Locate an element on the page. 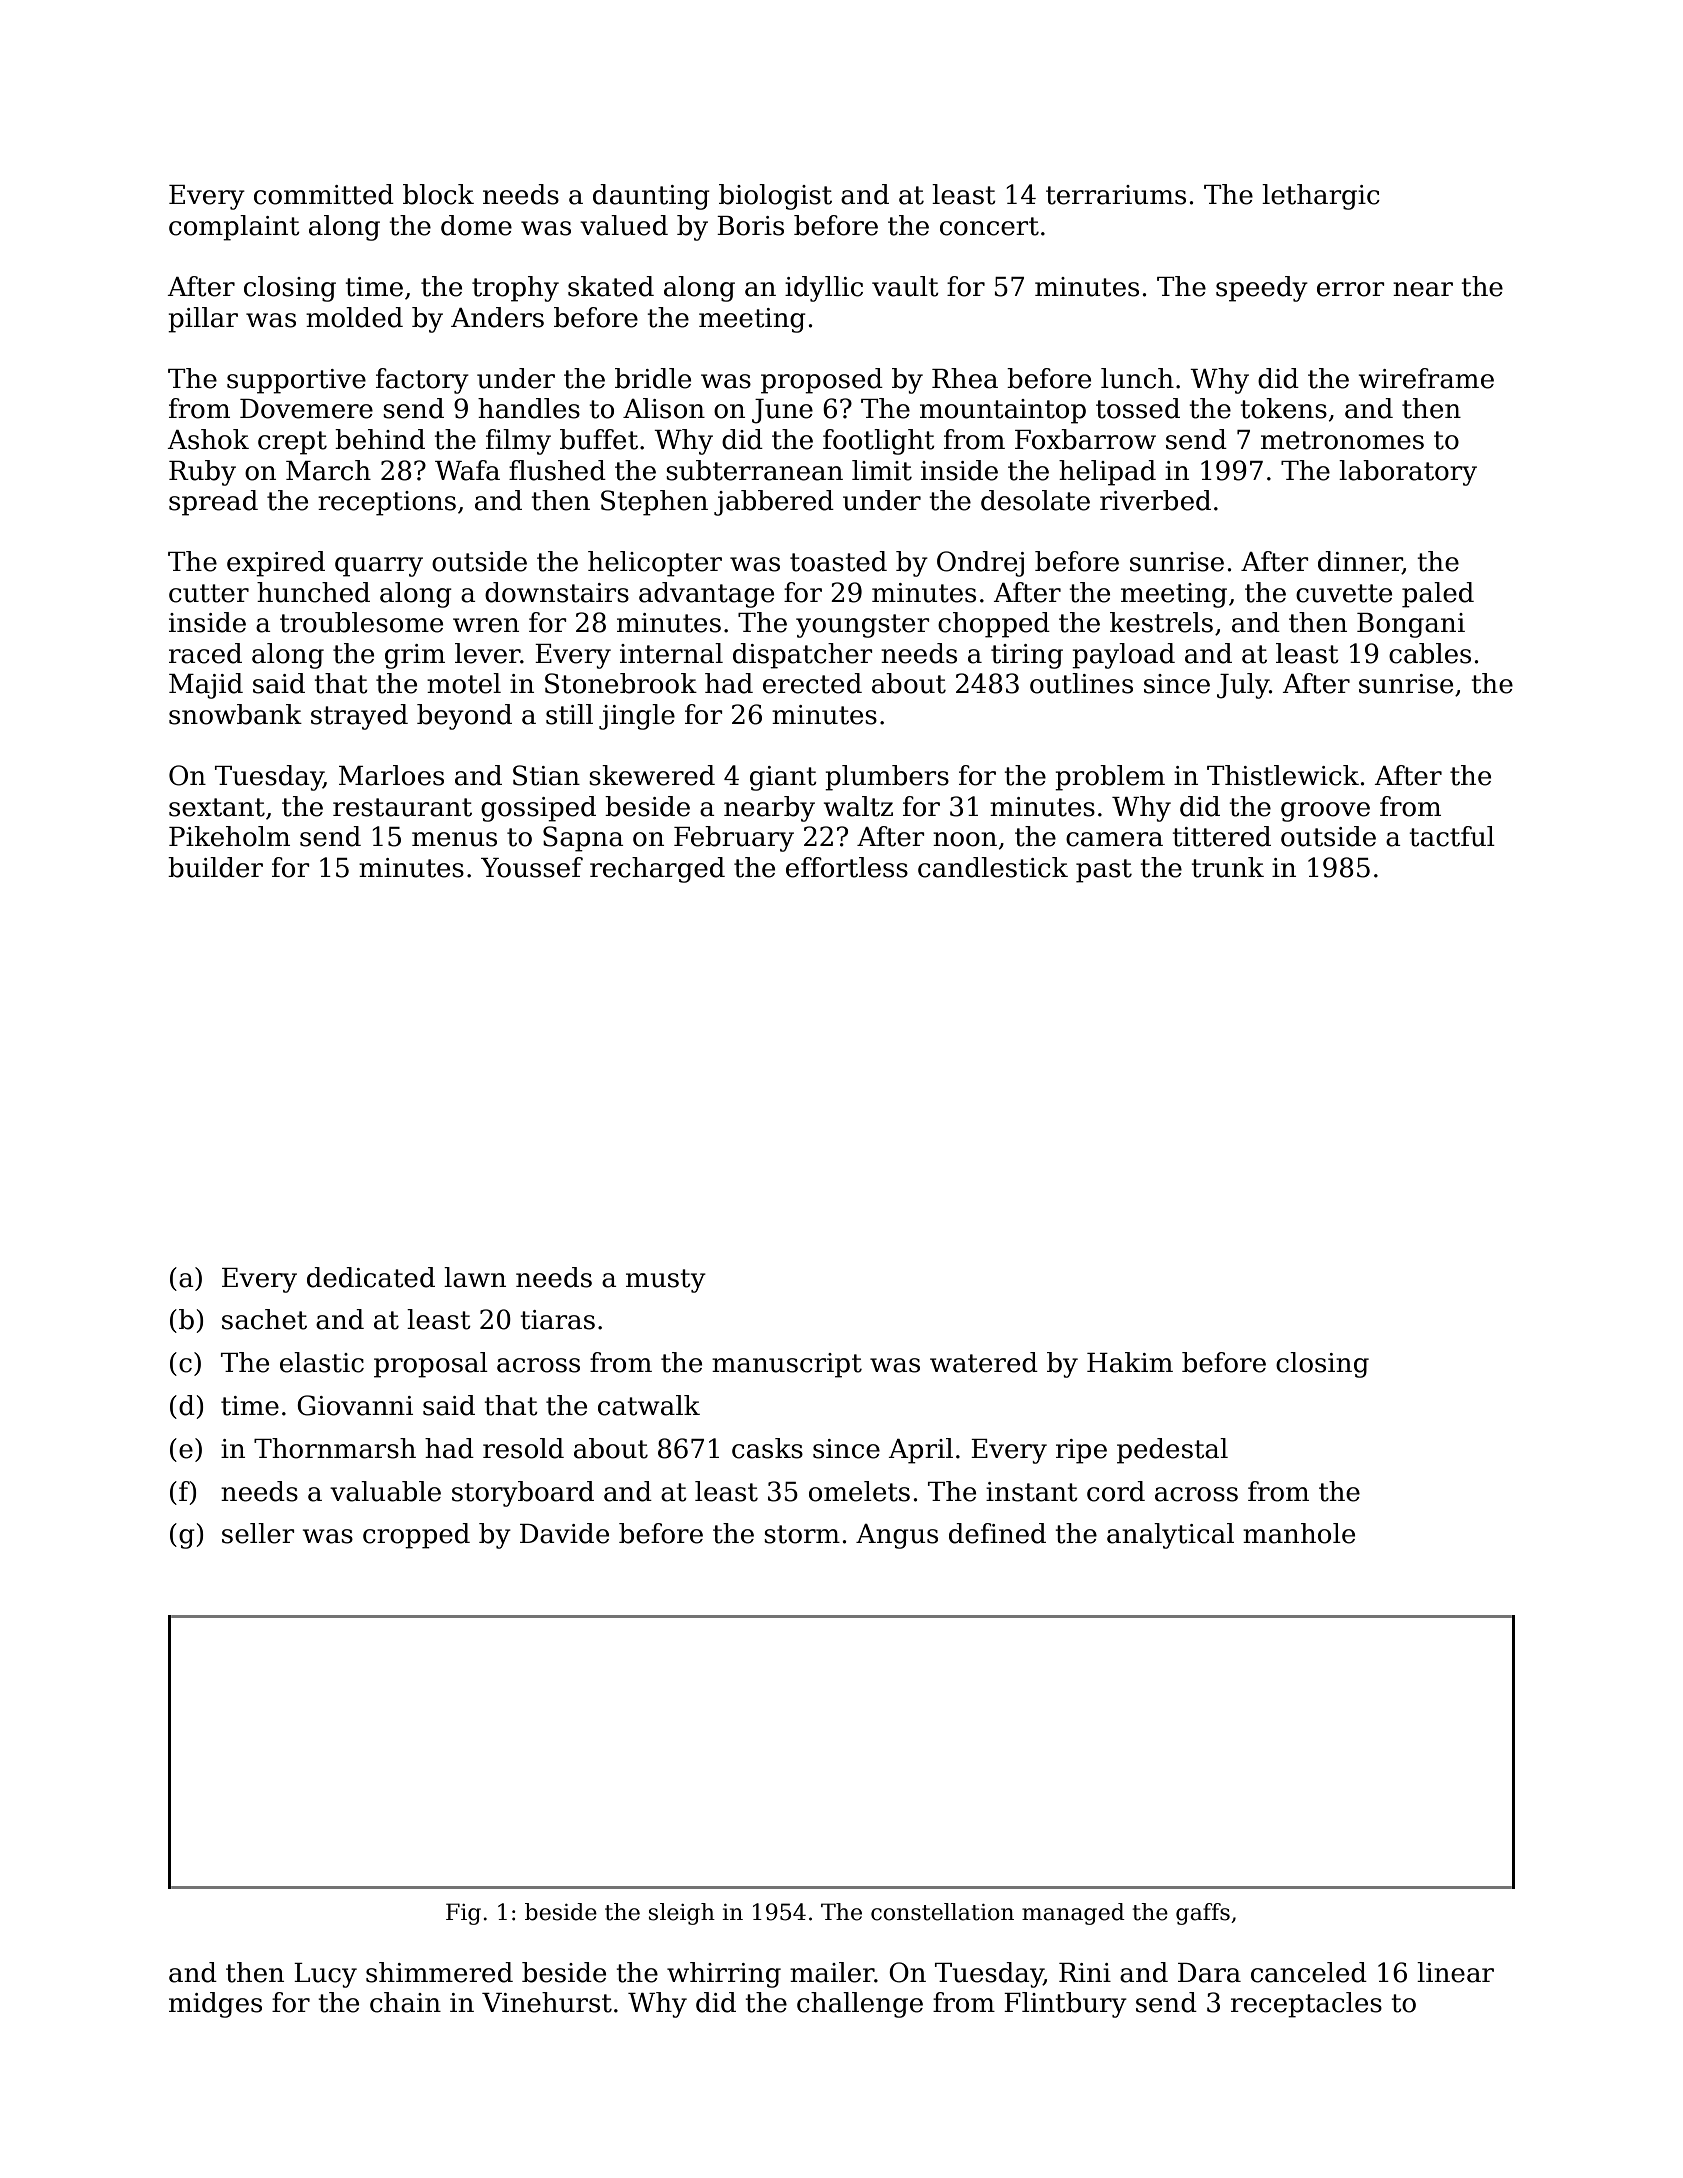  constellation is located at coordinates (942, 1912).
